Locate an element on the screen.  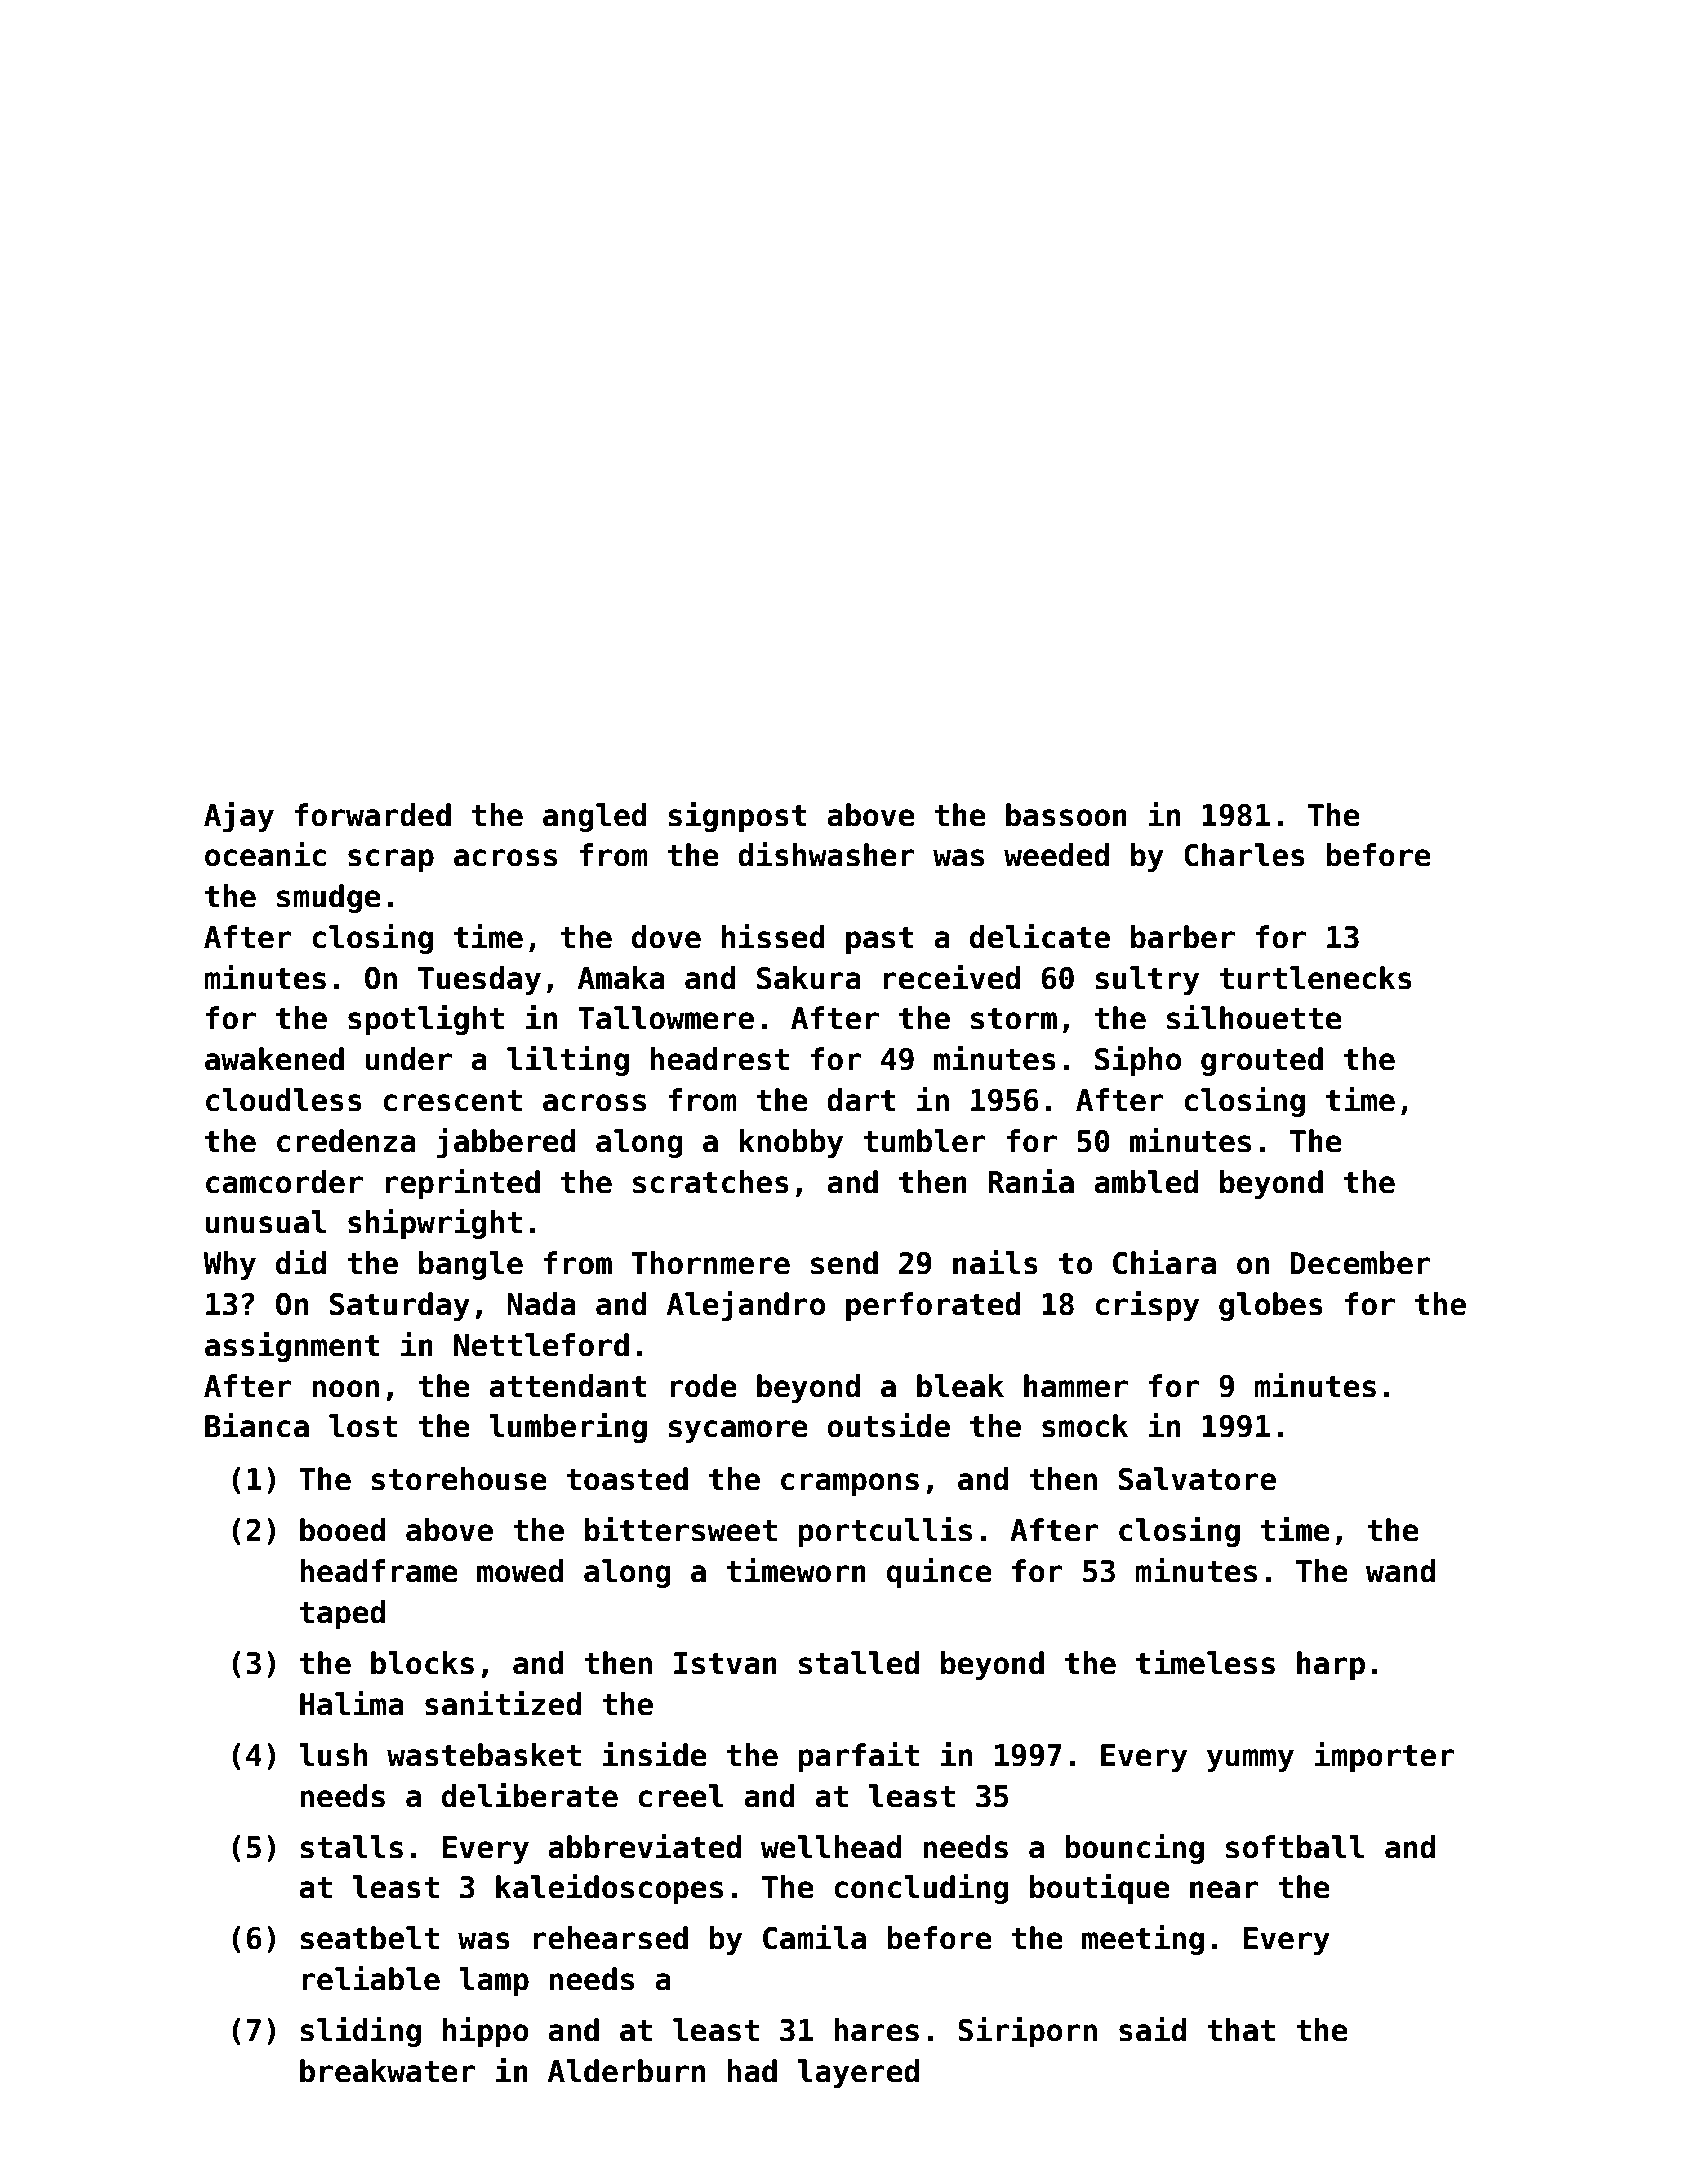
Alderburn is located at coordinates (626, 2071).
